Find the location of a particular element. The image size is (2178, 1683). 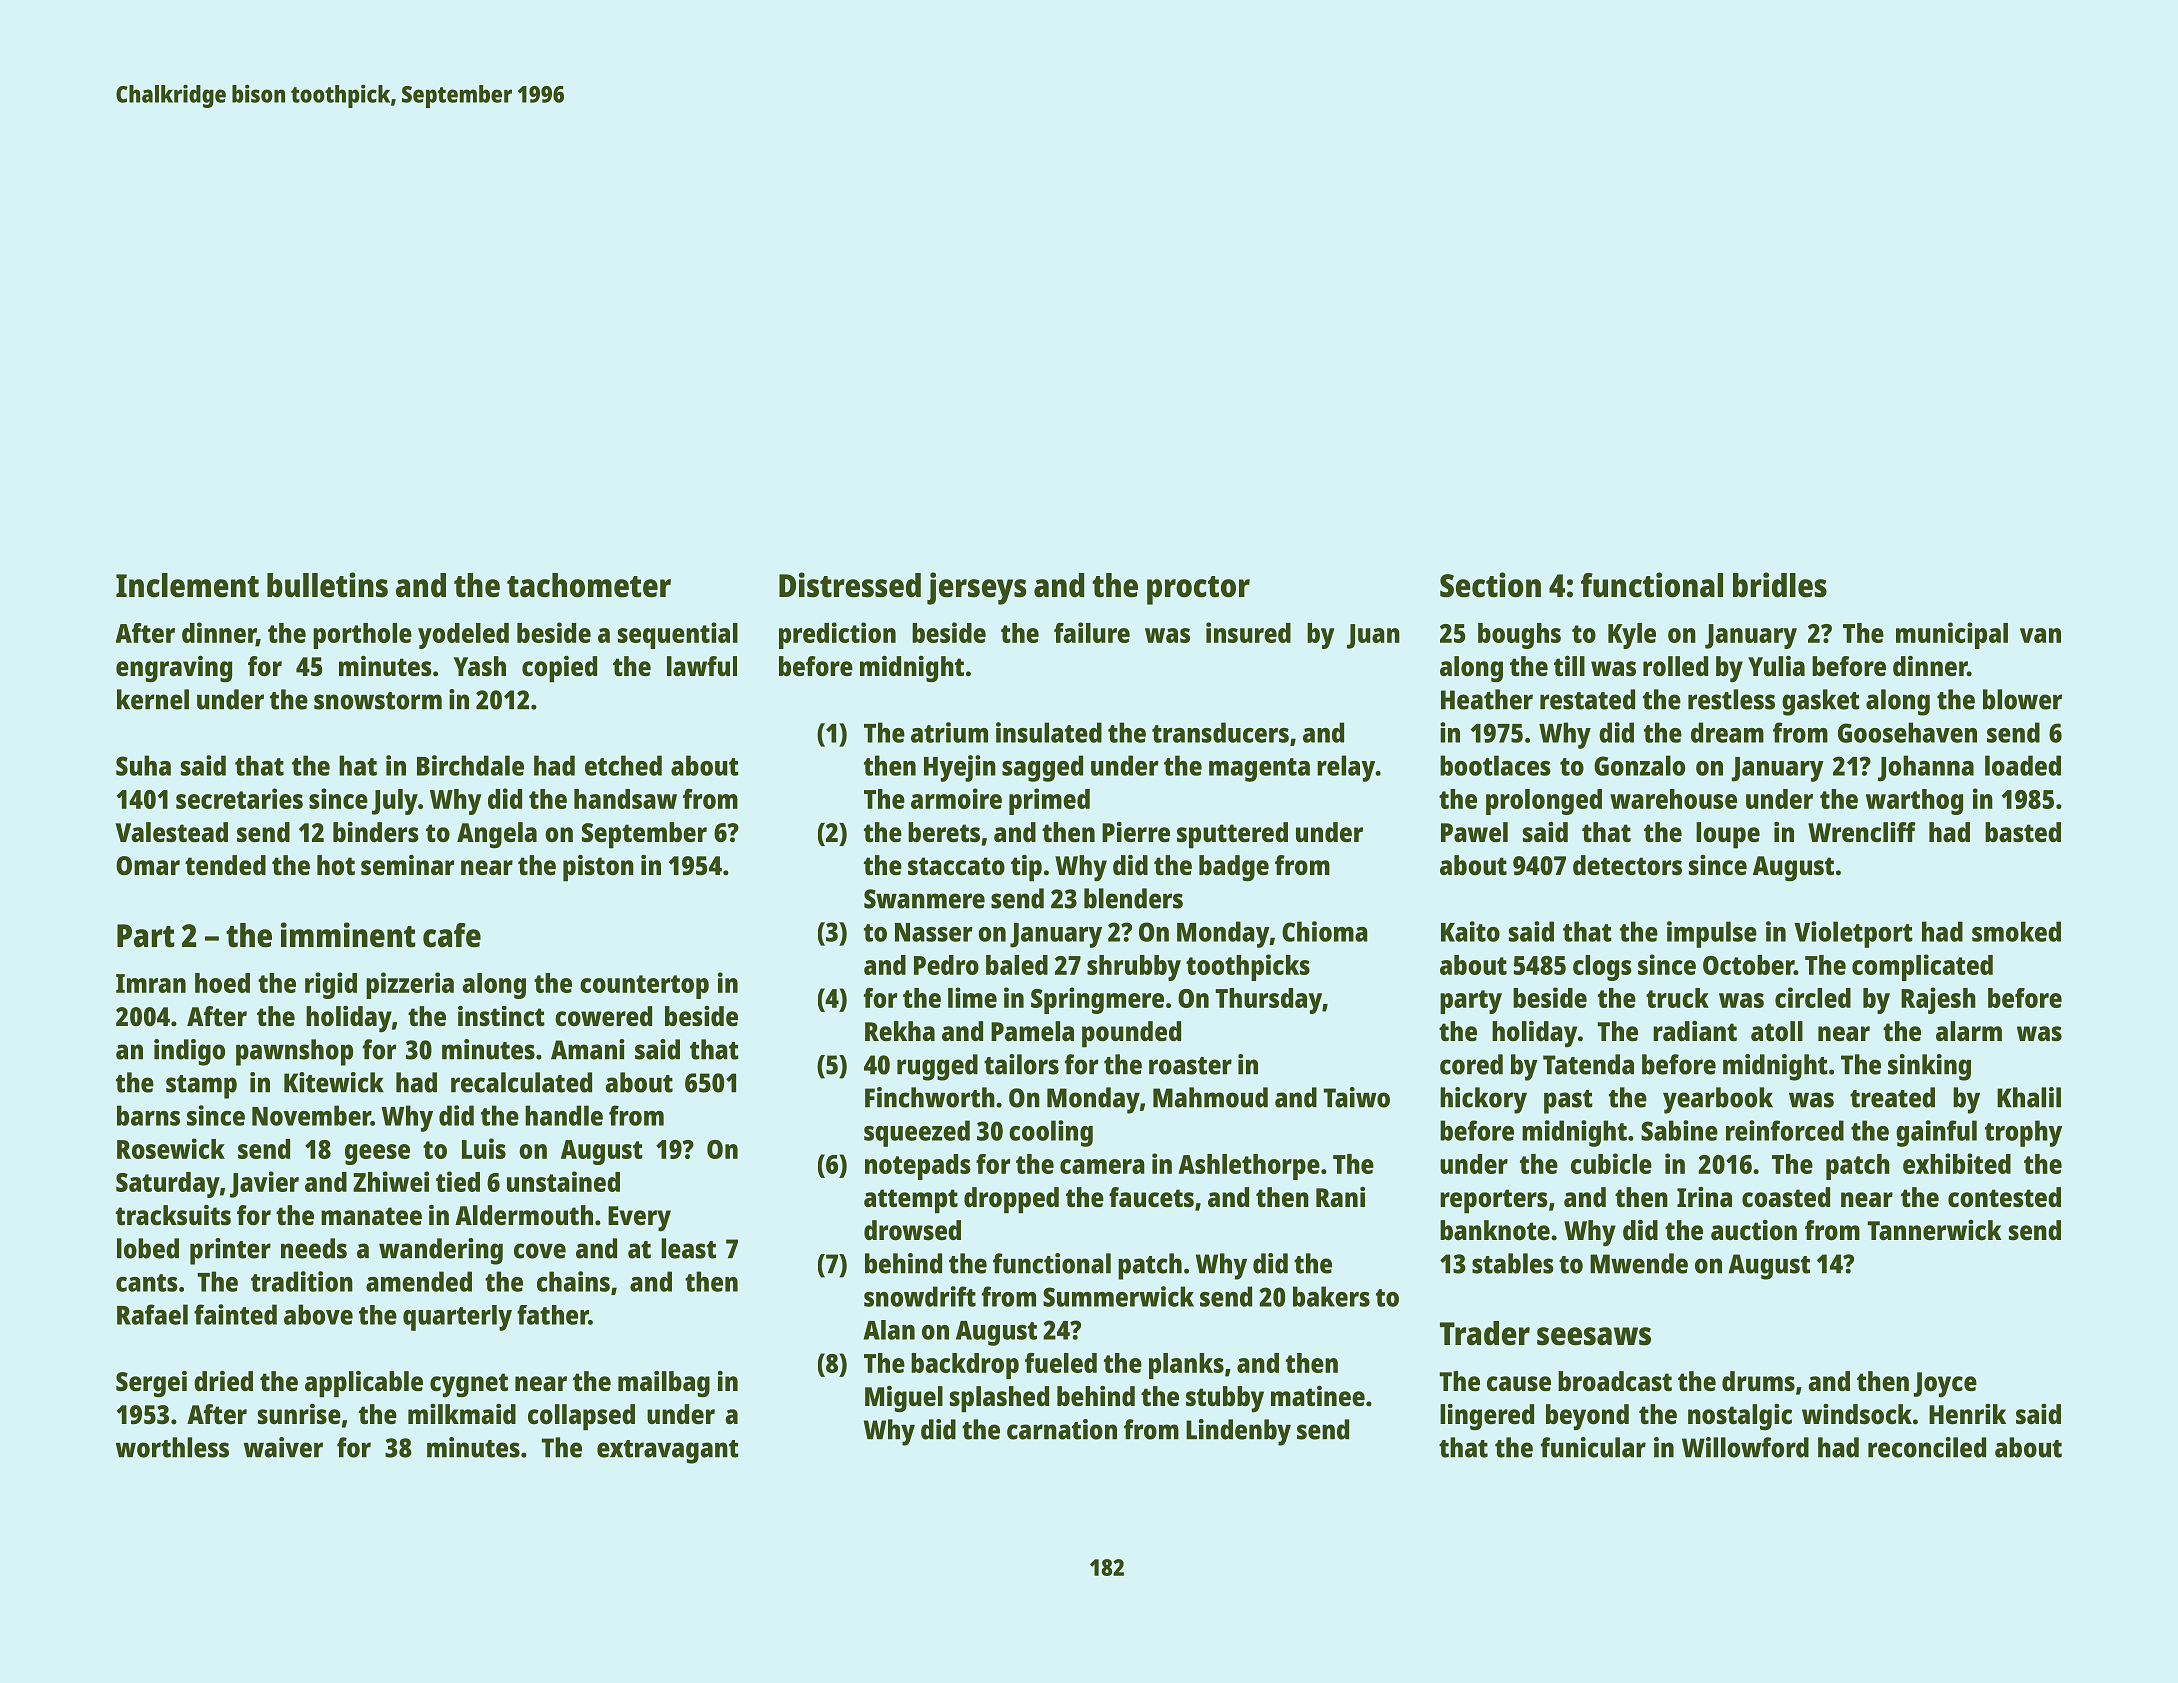

worthless is located at coordinates (172, 1447).
